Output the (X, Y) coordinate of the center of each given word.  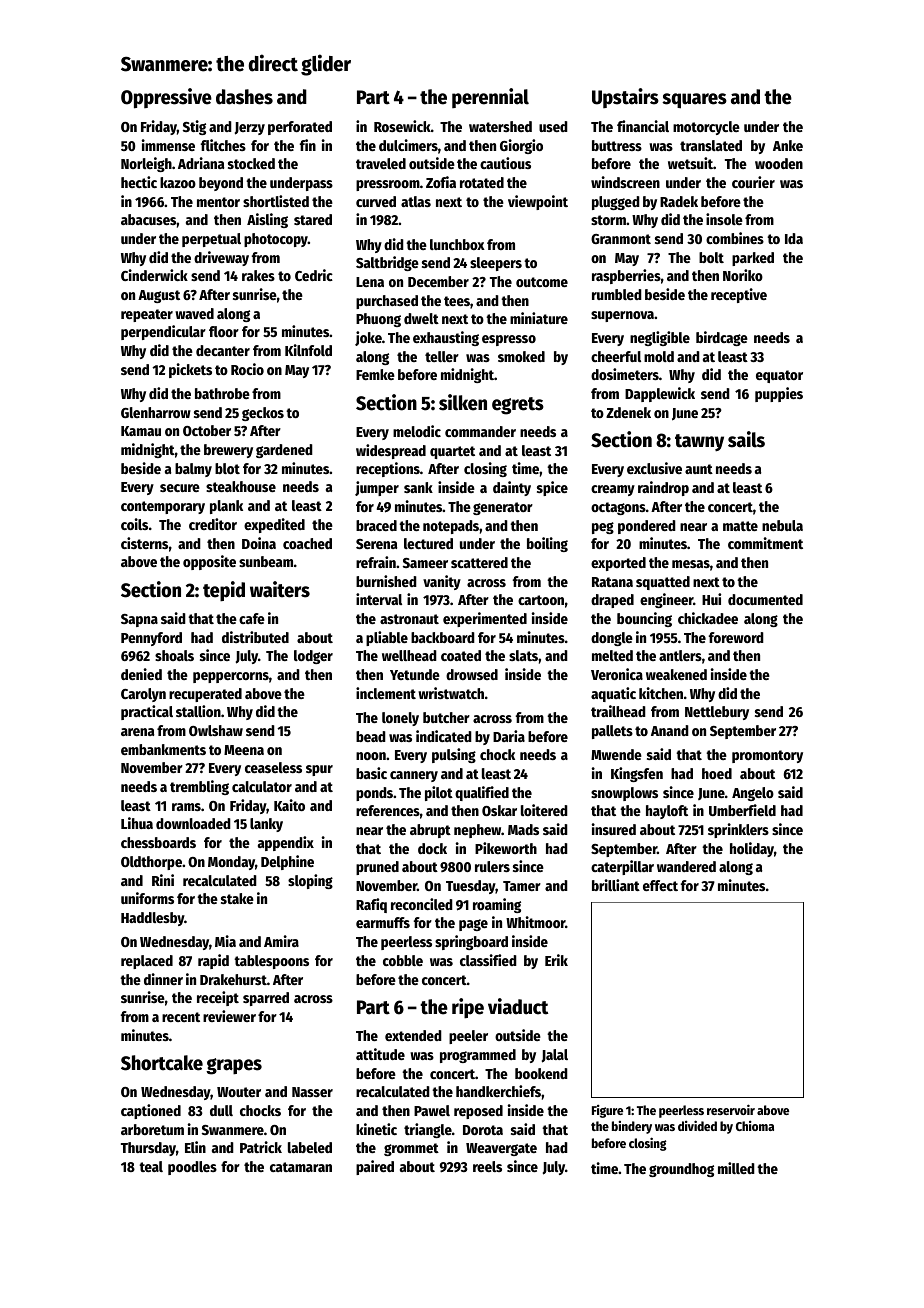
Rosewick (402, 126)
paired (375, 1167)
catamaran (301, 1167)
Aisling (267, 220)
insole (724, 219)
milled (736, 1168)
